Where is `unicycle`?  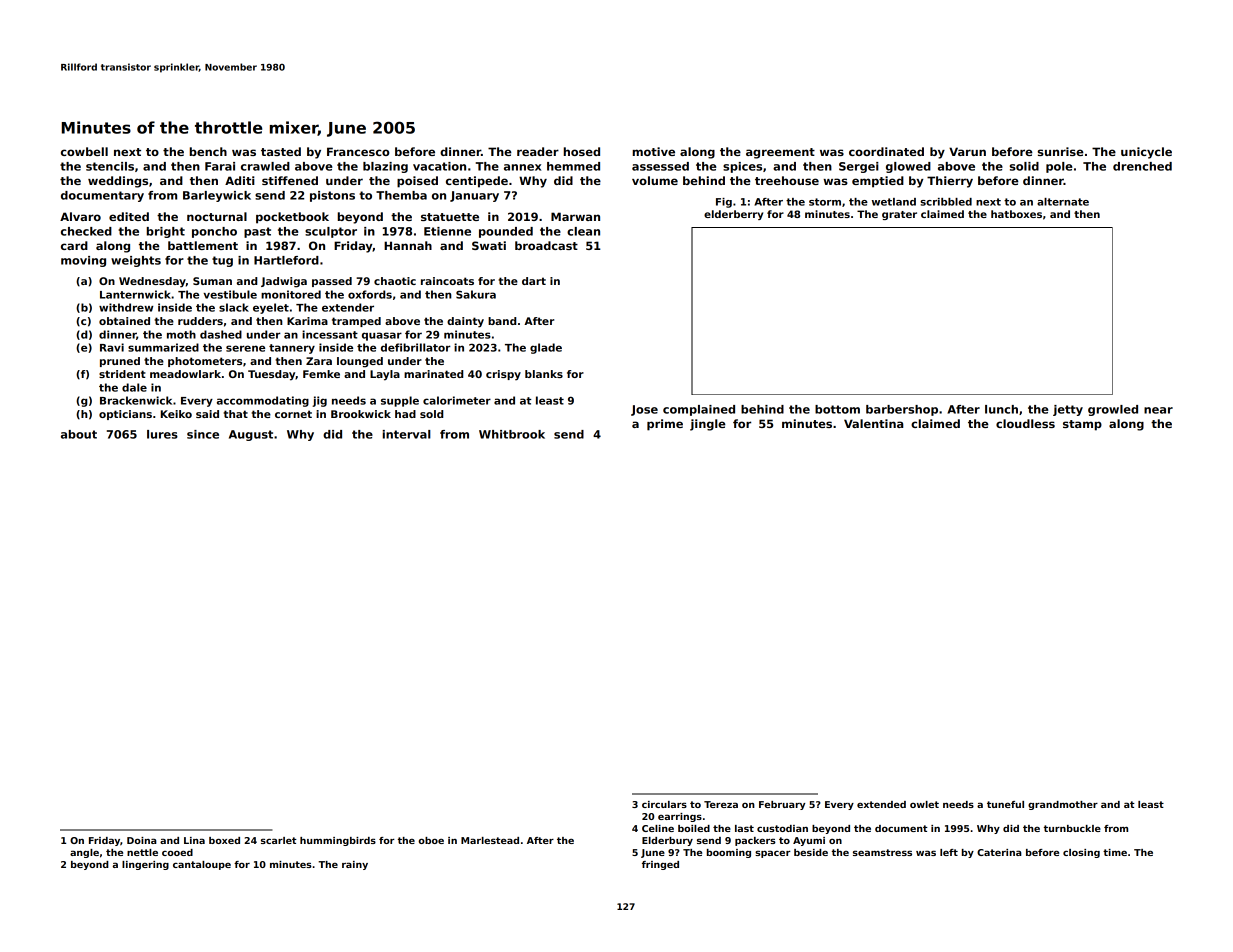 unicycle is located at coordinates (1146, 153).
